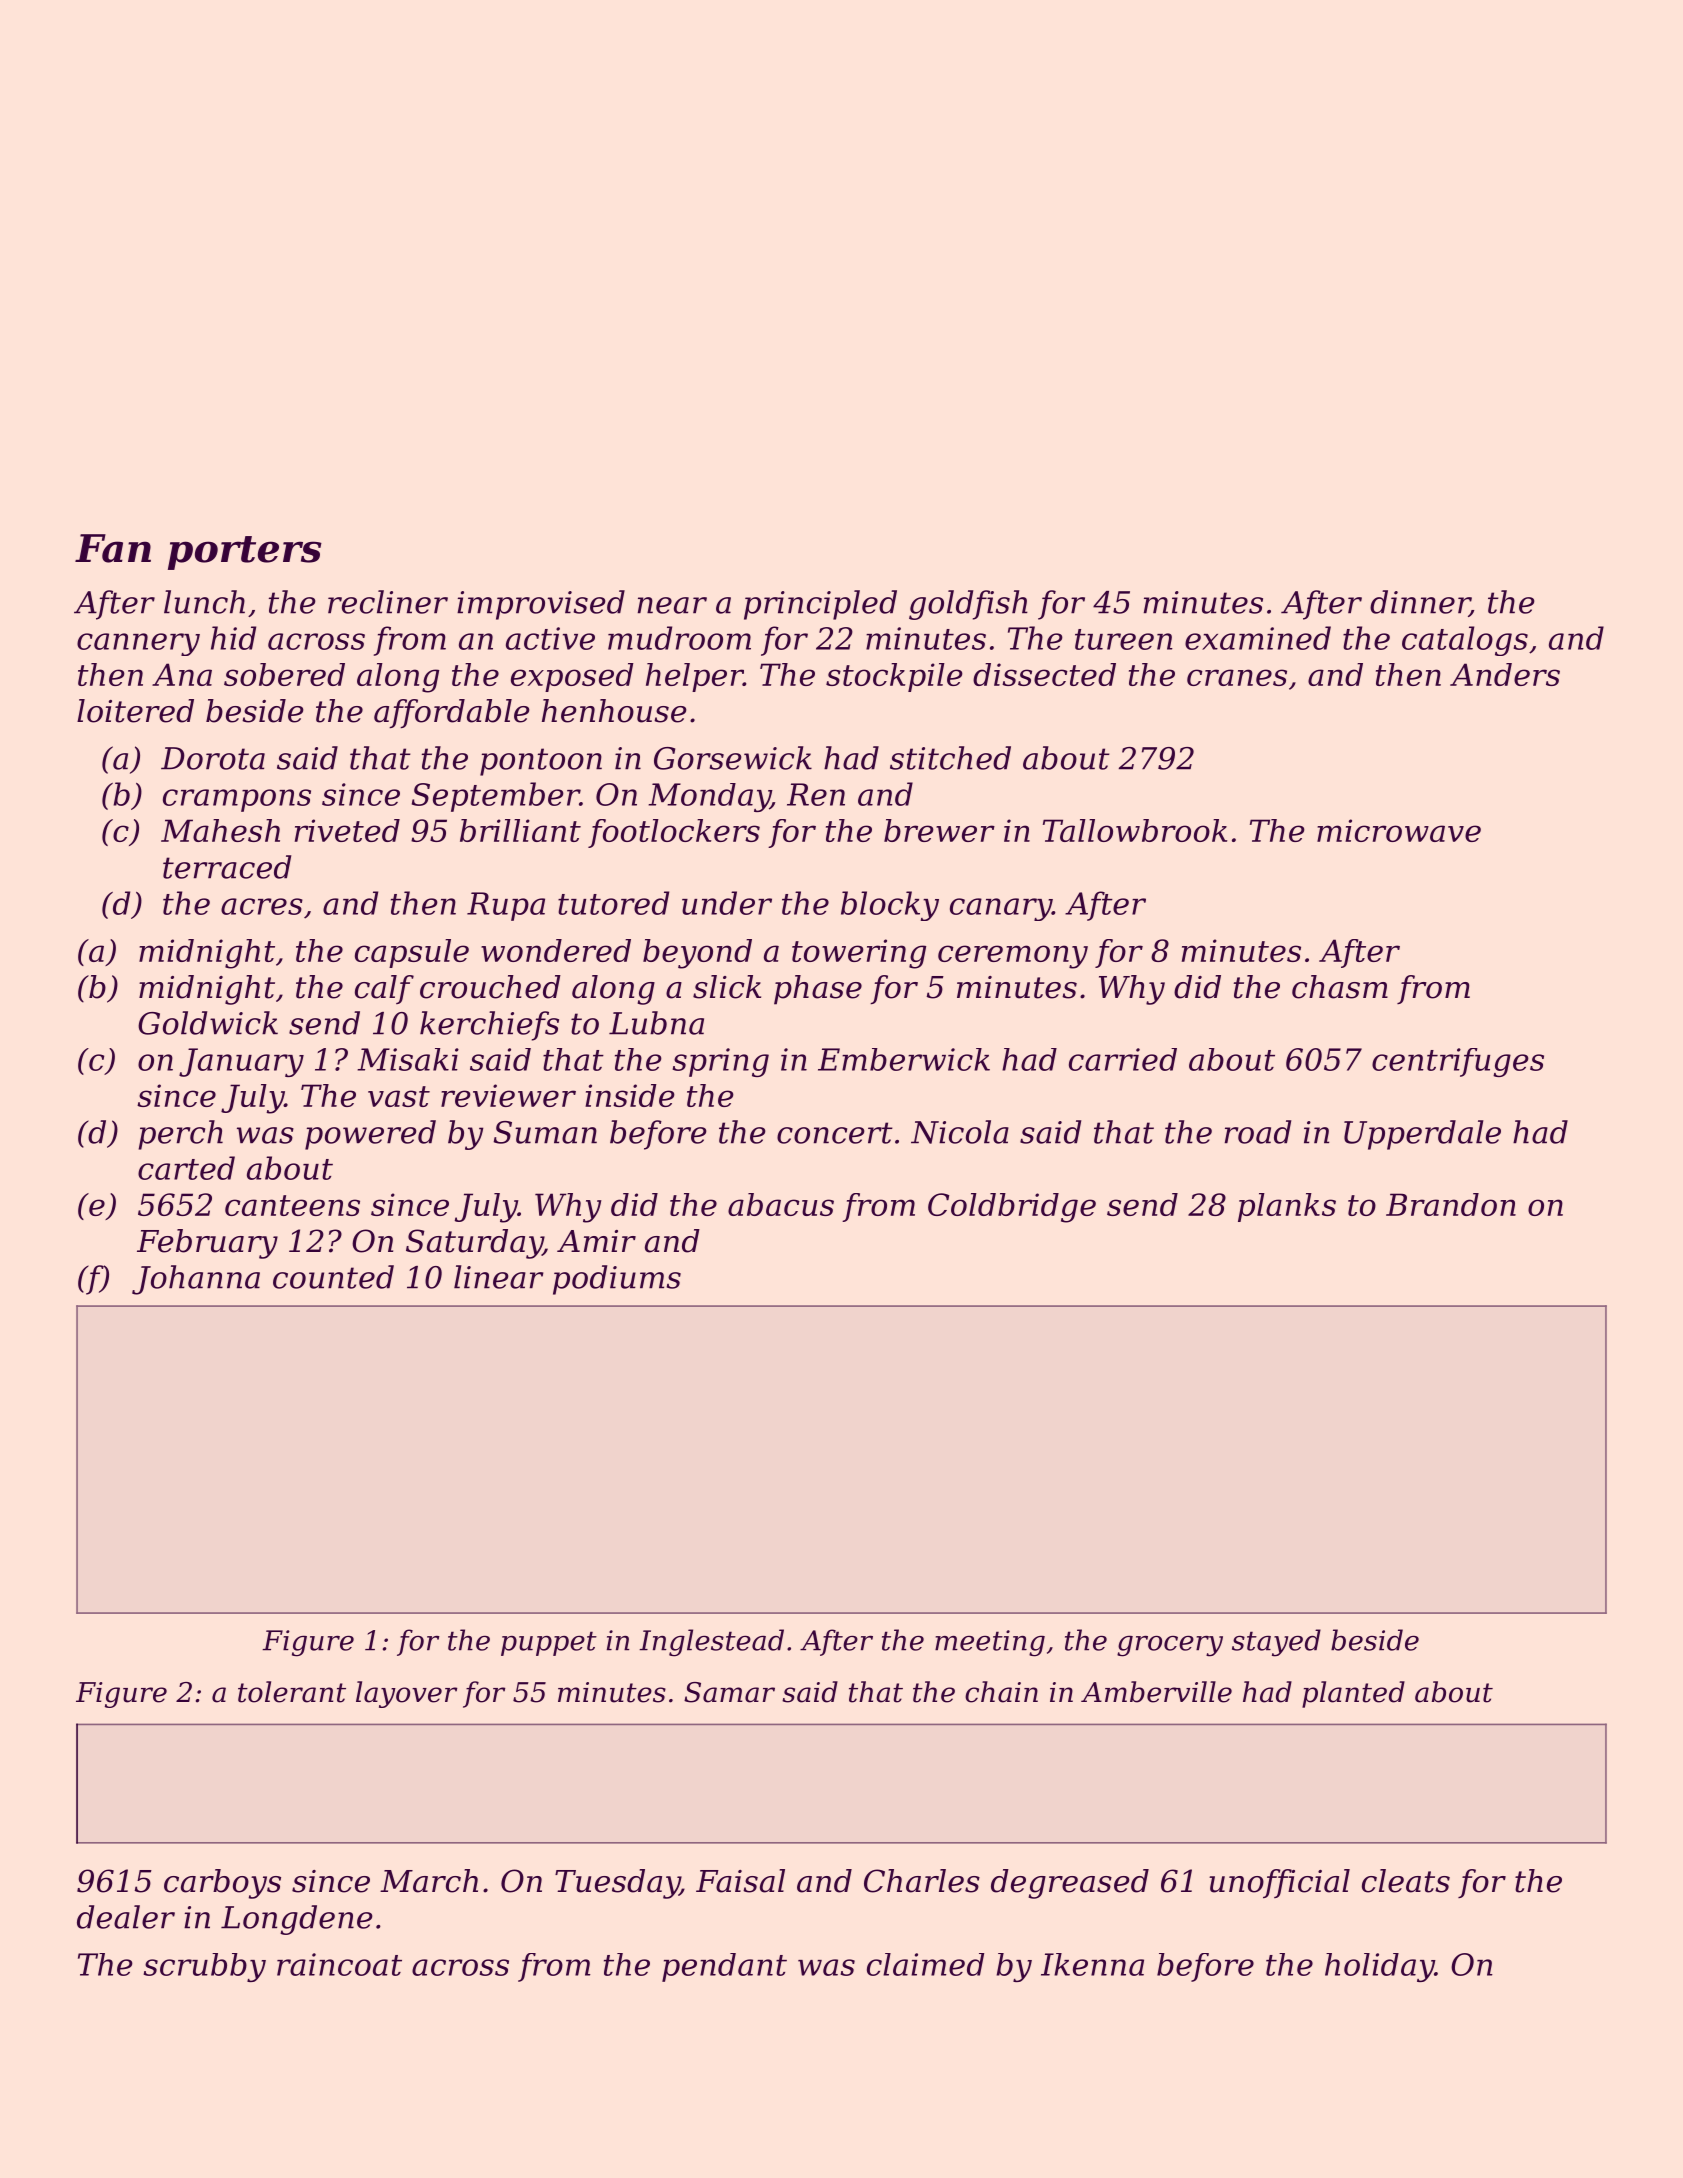 This document has width=1683, height=2178. I want to click on Samar, so click(729, 1692).
